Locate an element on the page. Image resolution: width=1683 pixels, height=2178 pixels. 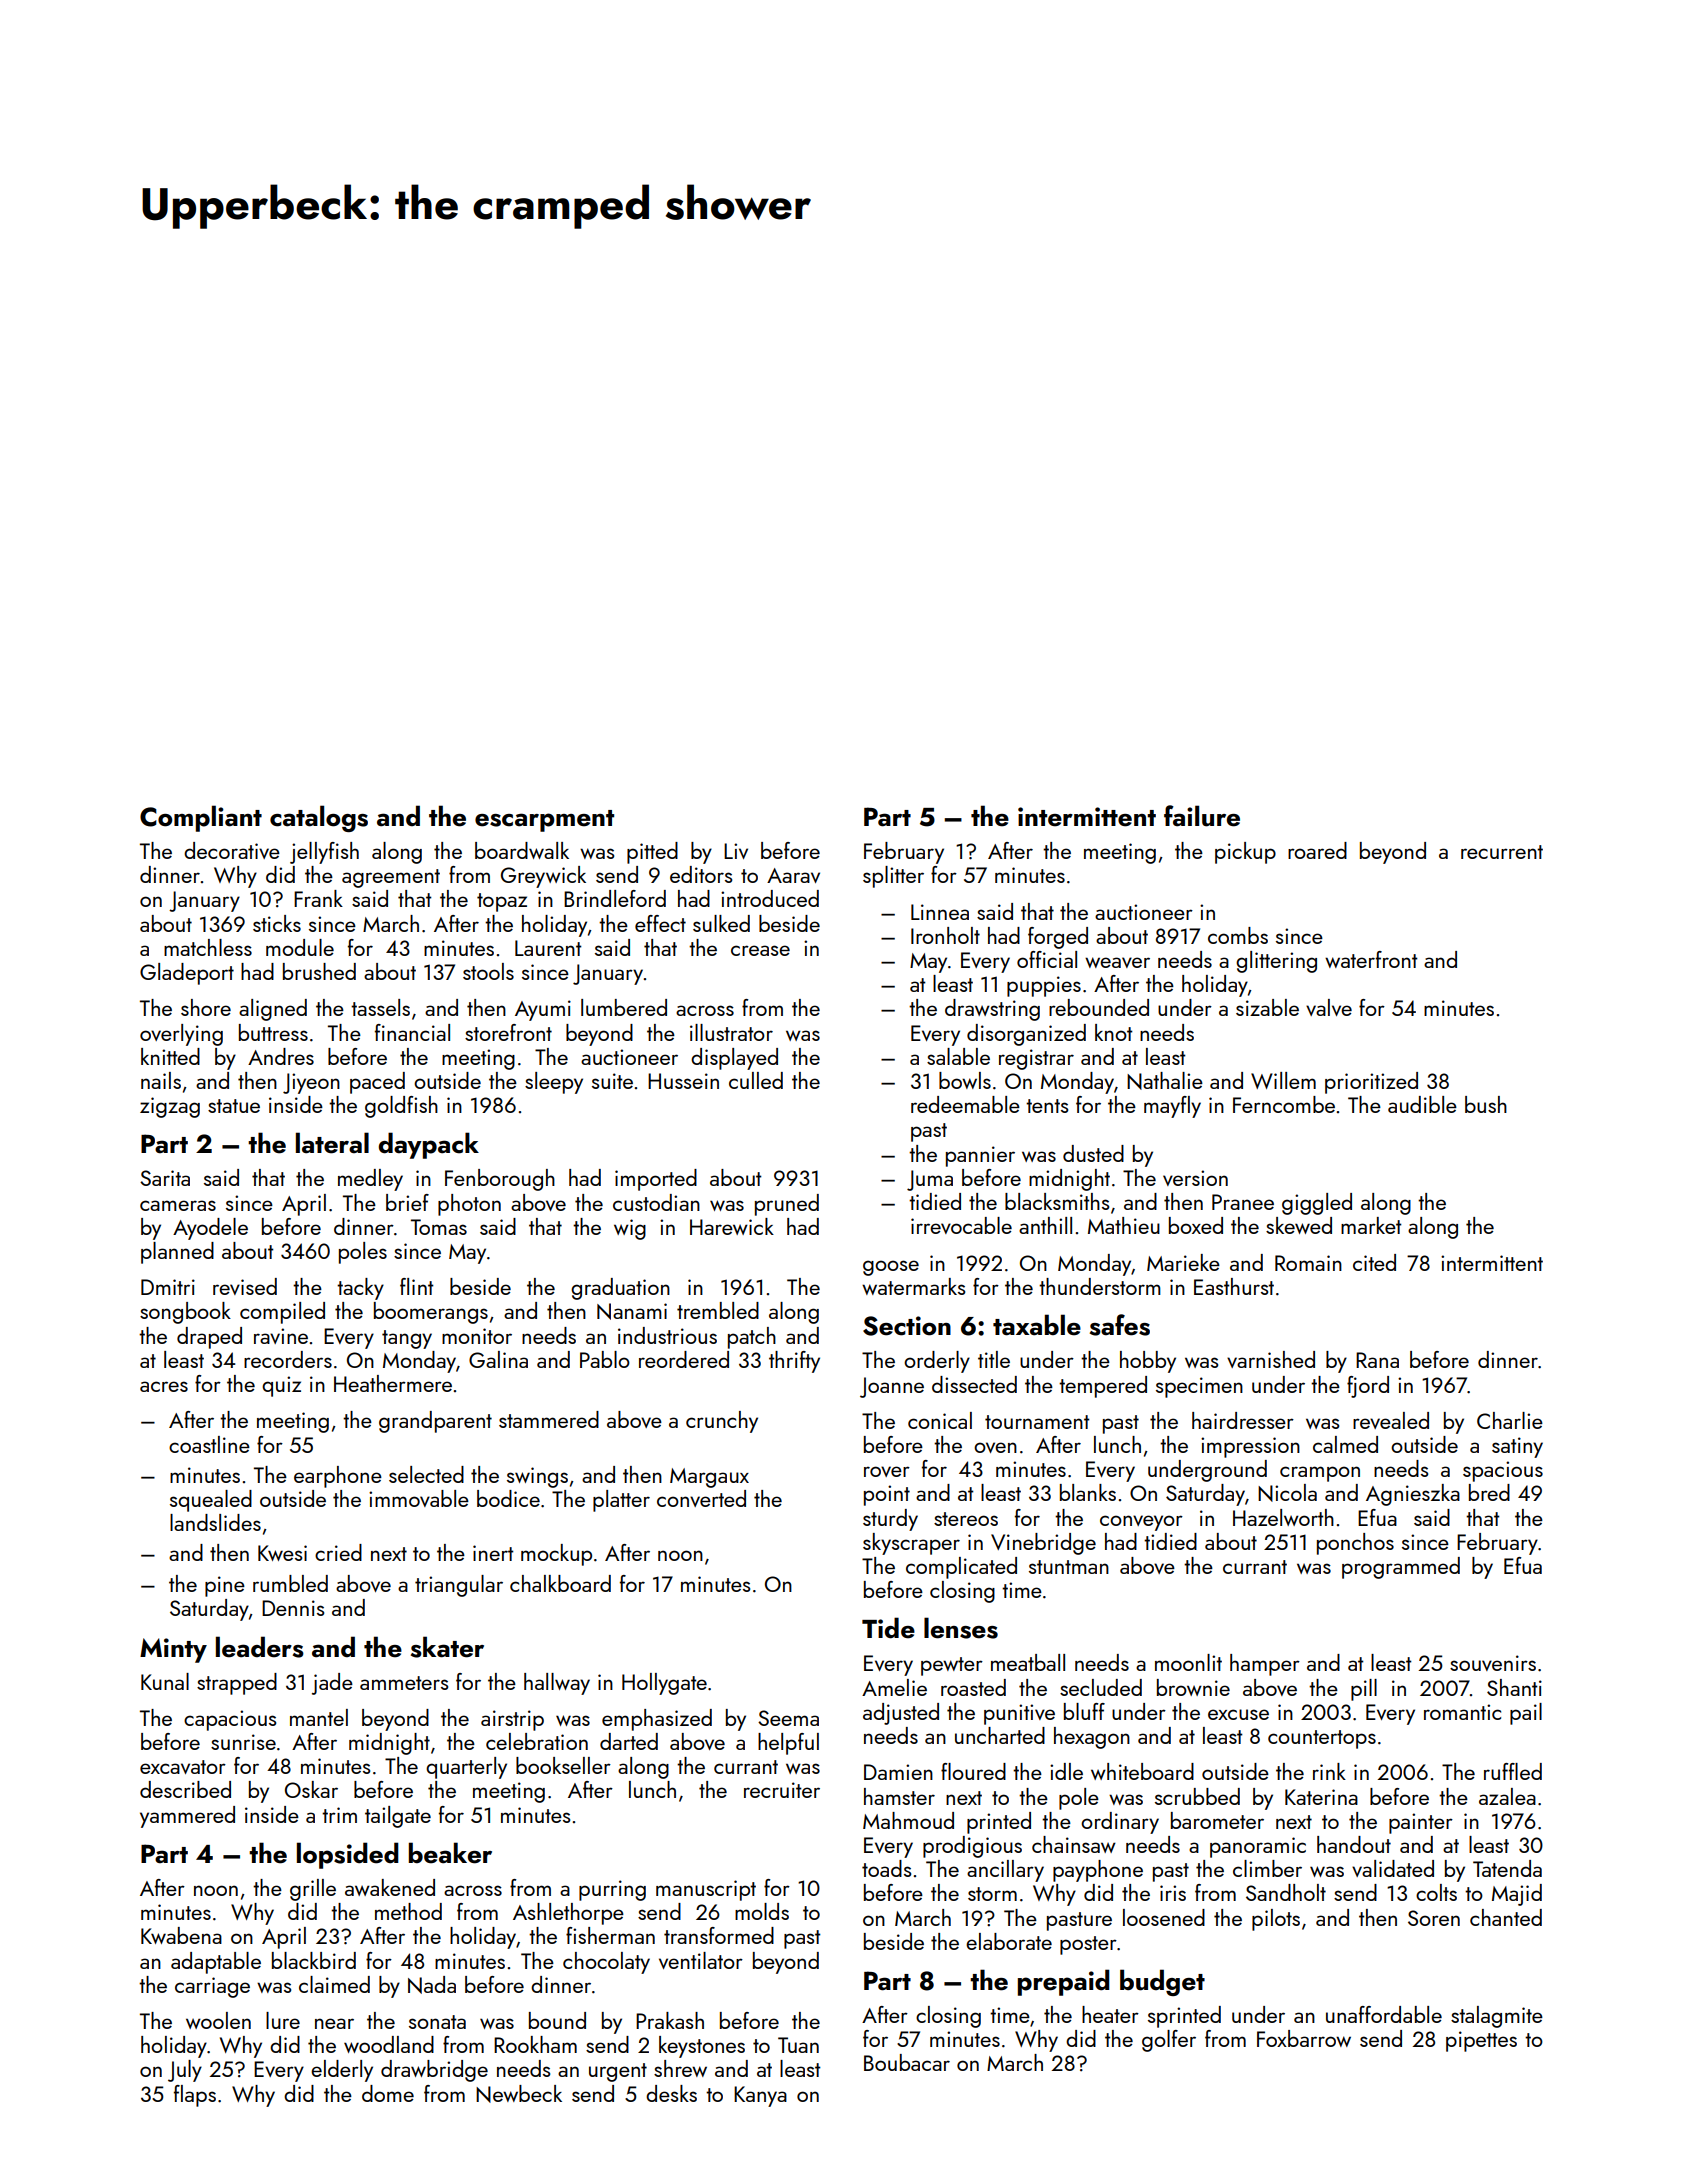
recurrent is located at coordinates (1502, 852).
